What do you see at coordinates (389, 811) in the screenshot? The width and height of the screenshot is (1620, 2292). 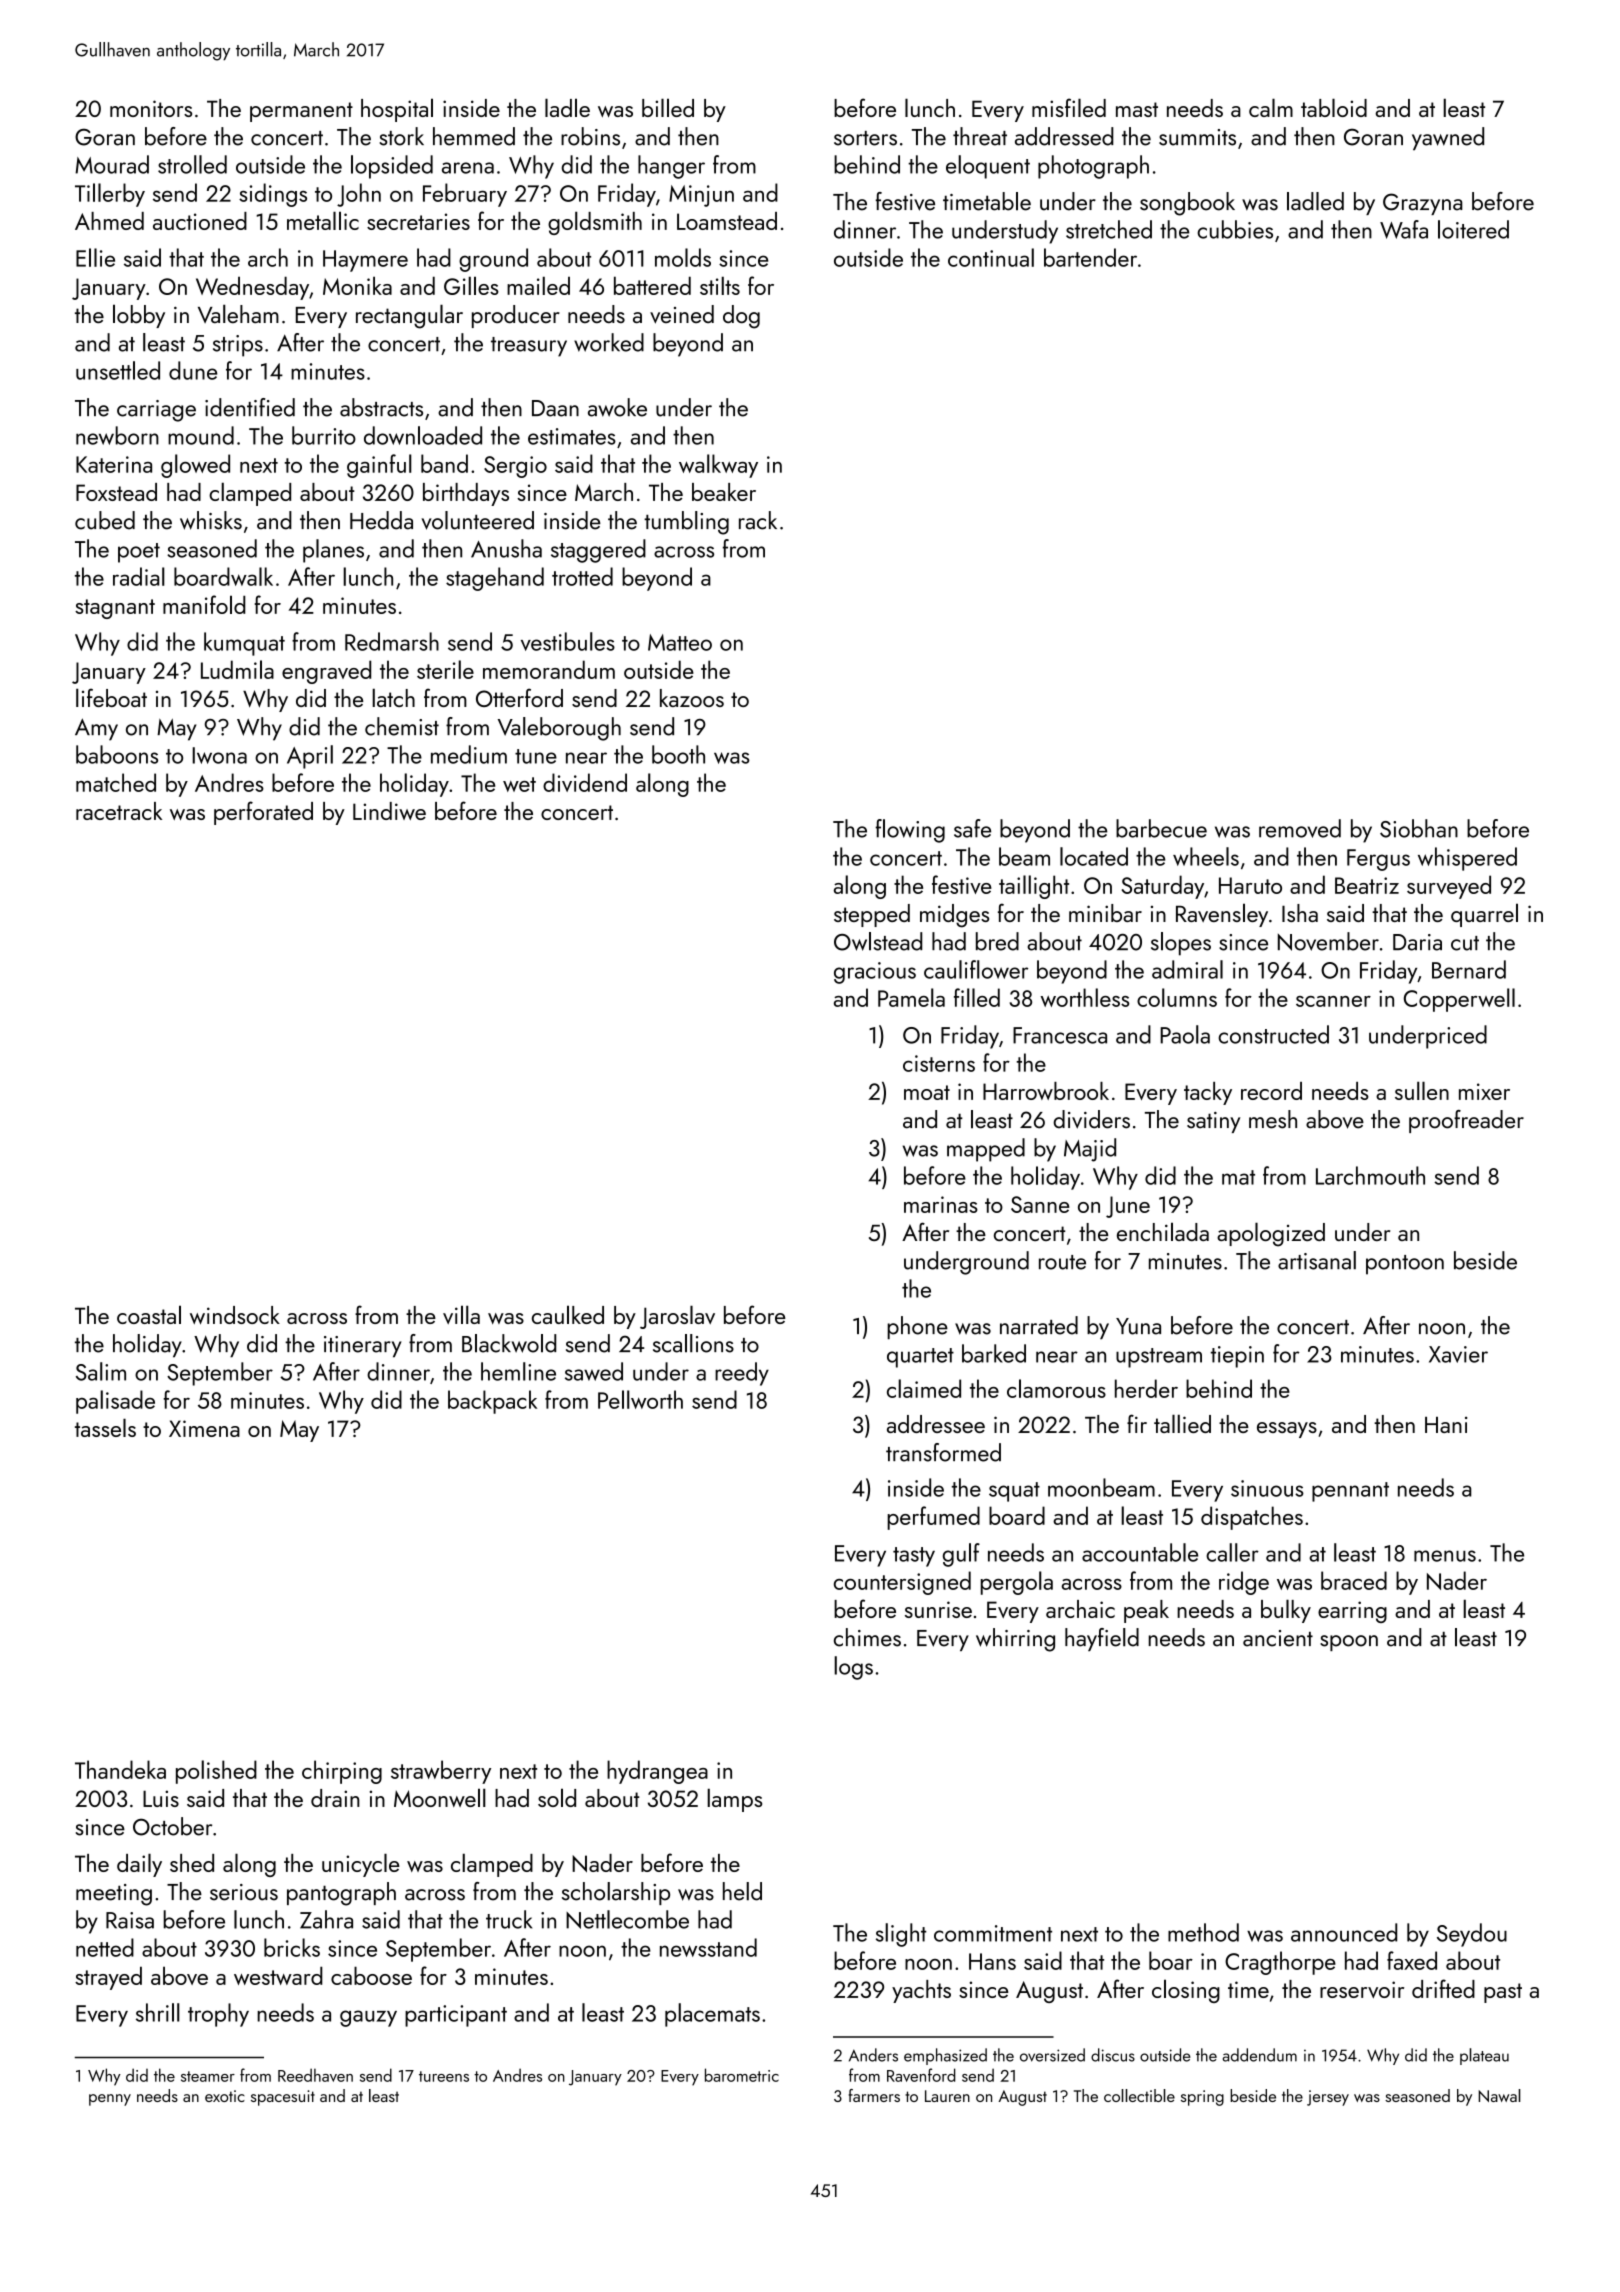 I see `Lindiwe` at bounding box center [389, 811].
